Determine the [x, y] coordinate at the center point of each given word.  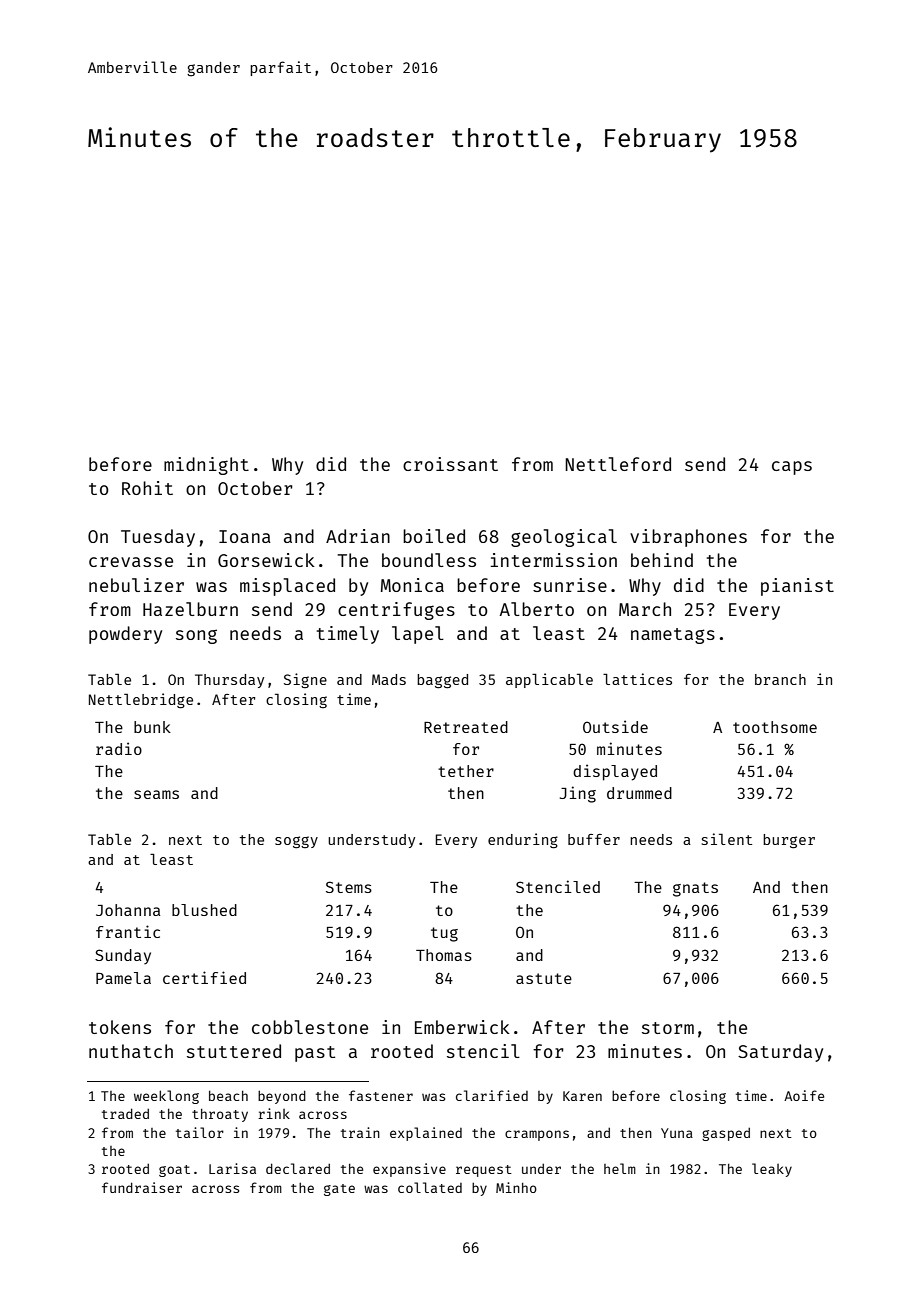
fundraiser [142, 1187]
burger [789, 841]
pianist [797, 587]
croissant [450, 464]
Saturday [780, 1053]
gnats [695, 889]
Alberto [537, 609]
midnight [206, 466]
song [196, 636]
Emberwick [462, 1027]
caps [792, 468]
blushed [204, 910]
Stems [349, 887]
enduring [523, 840]
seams [156, 794]
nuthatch [131, 1051]
